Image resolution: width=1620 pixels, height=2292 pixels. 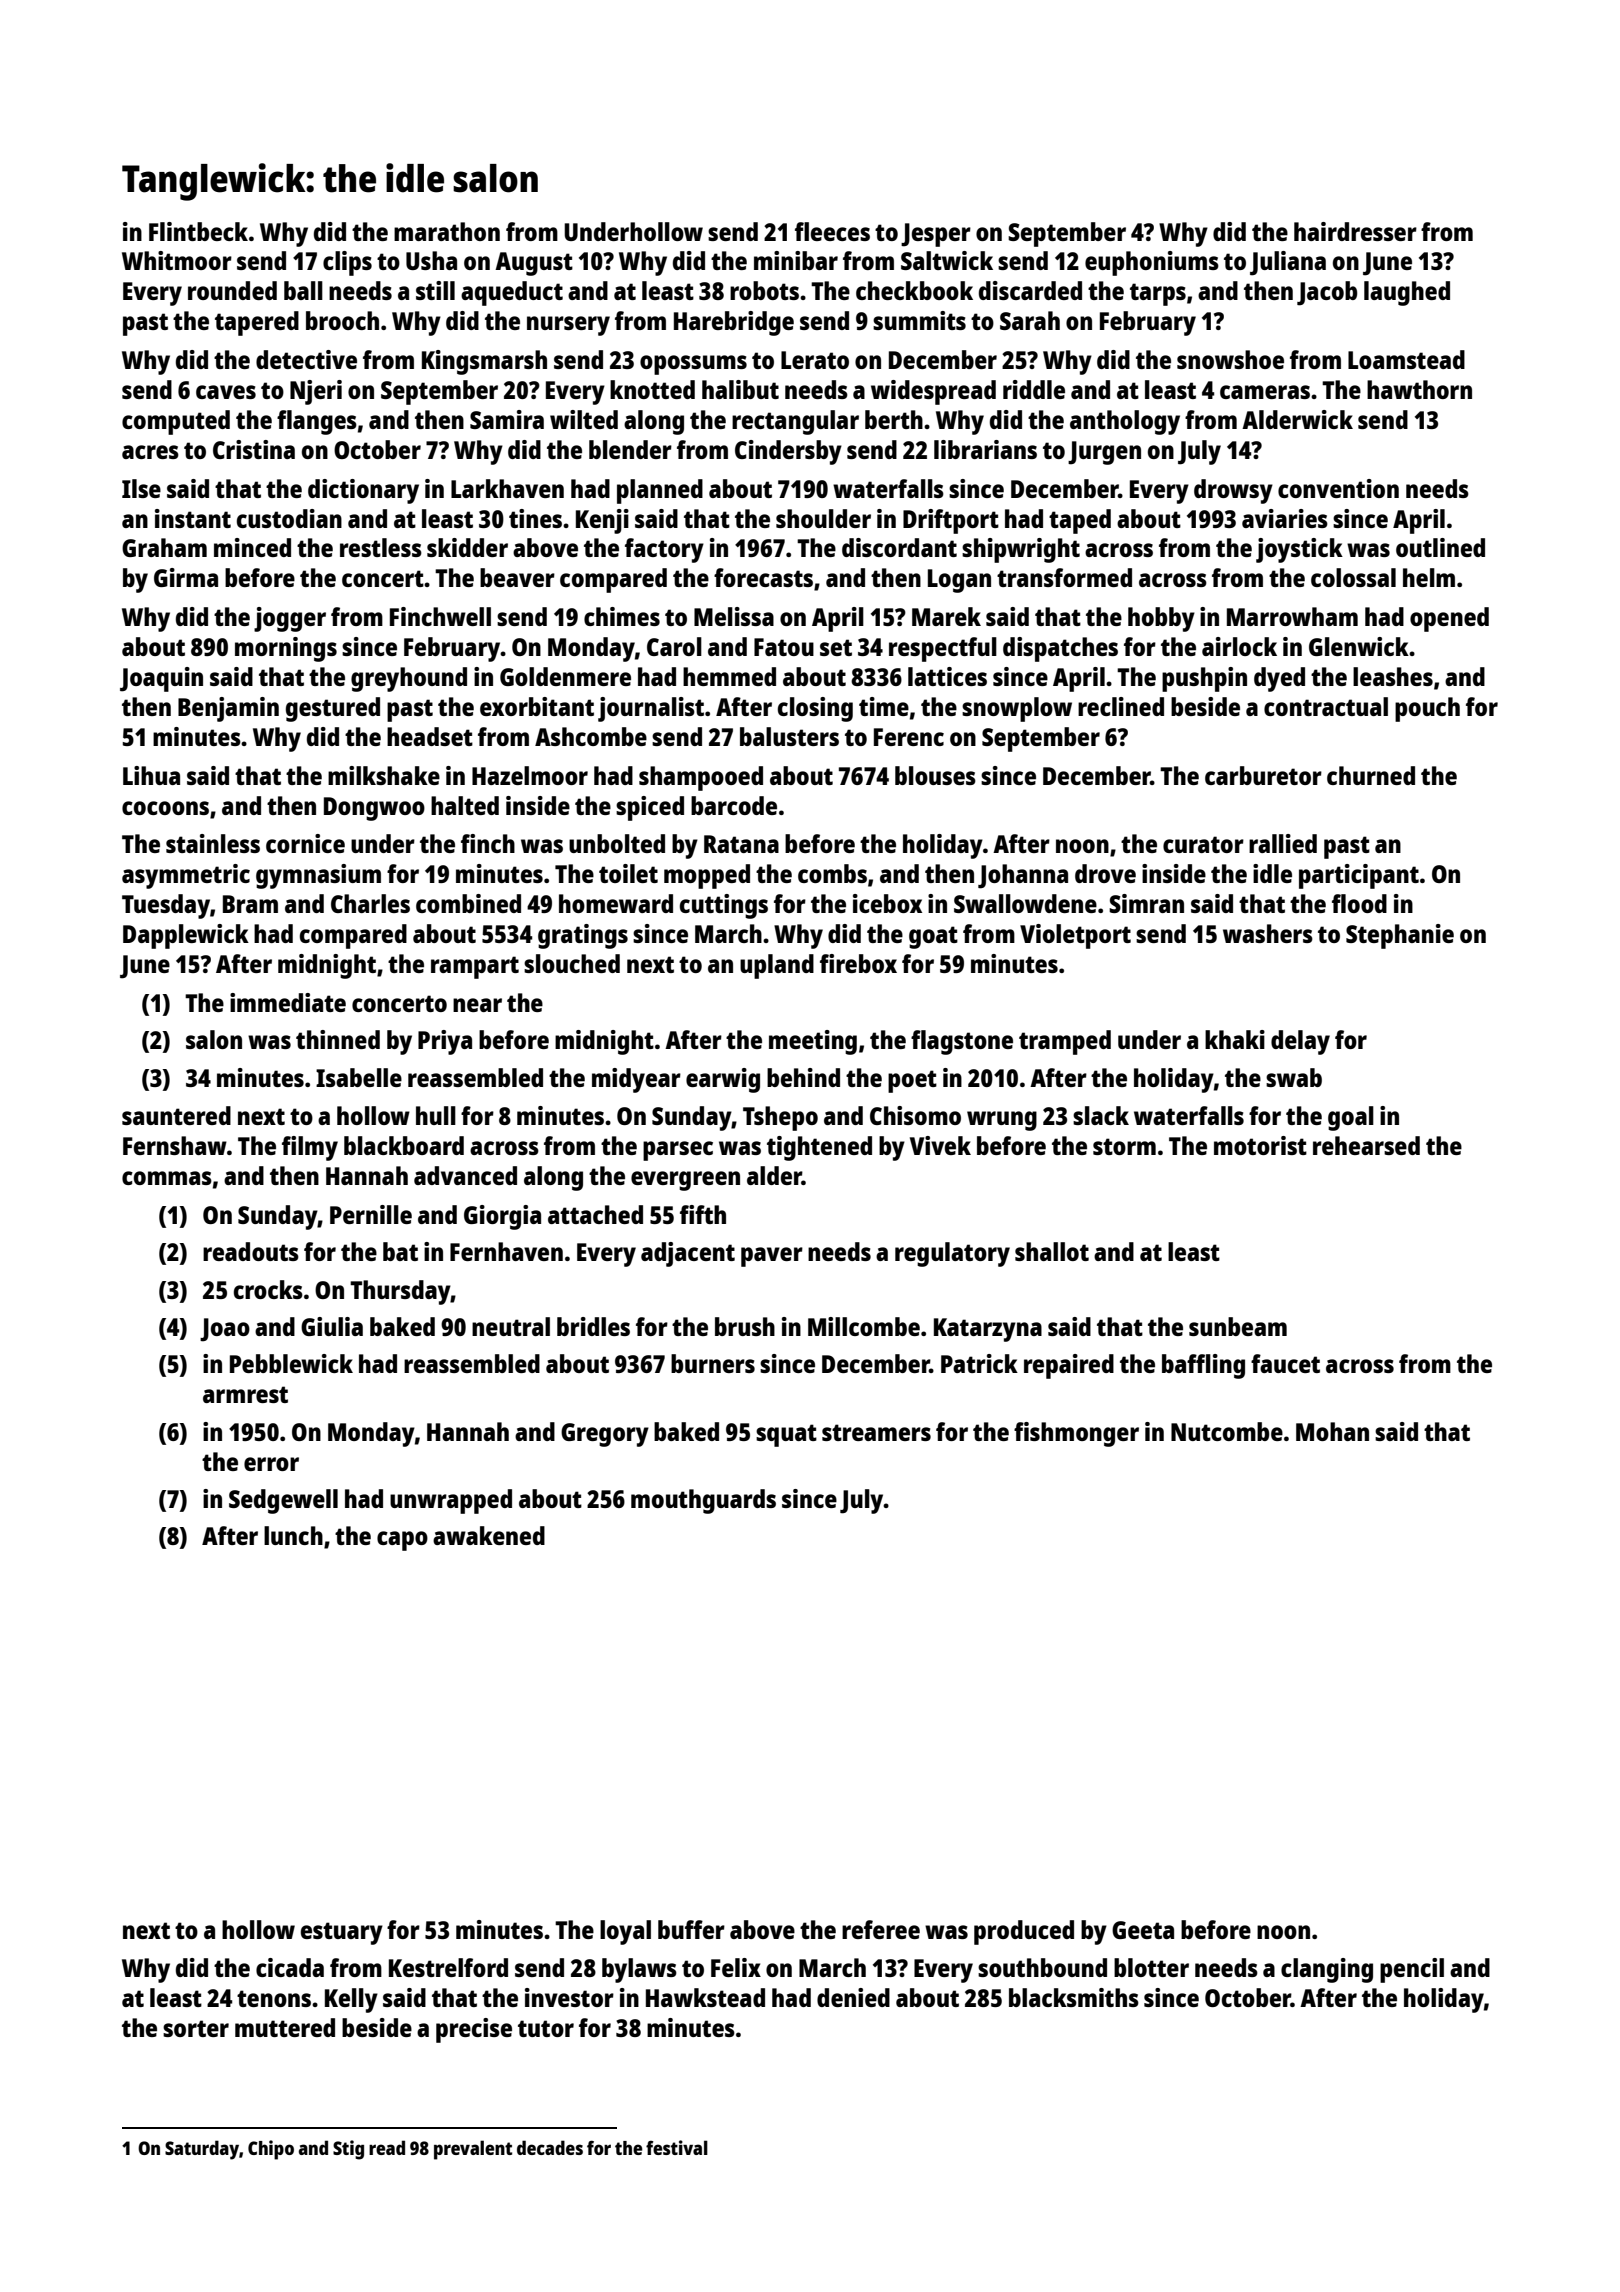 What do you see at coordinates (1400, 936) in the screenshot?
I see `Stephanie` at bounding box center [1400, 936].
